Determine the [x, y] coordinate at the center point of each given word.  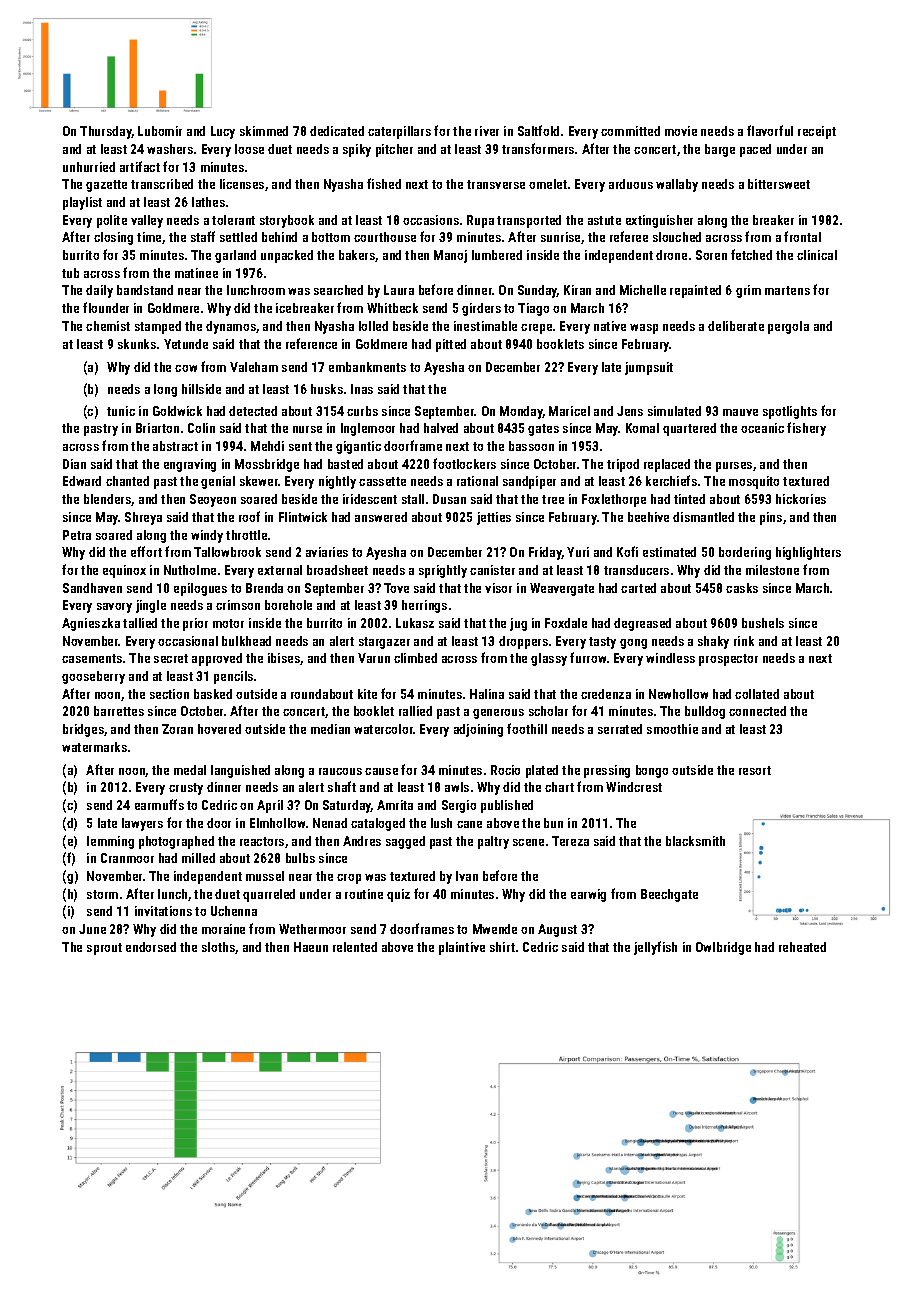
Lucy [223, 132]
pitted [451, 345]
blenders [108, 500]
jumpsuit [649, 368]
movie [681, 131]
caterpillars [399, 132]
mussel [265, 876]
